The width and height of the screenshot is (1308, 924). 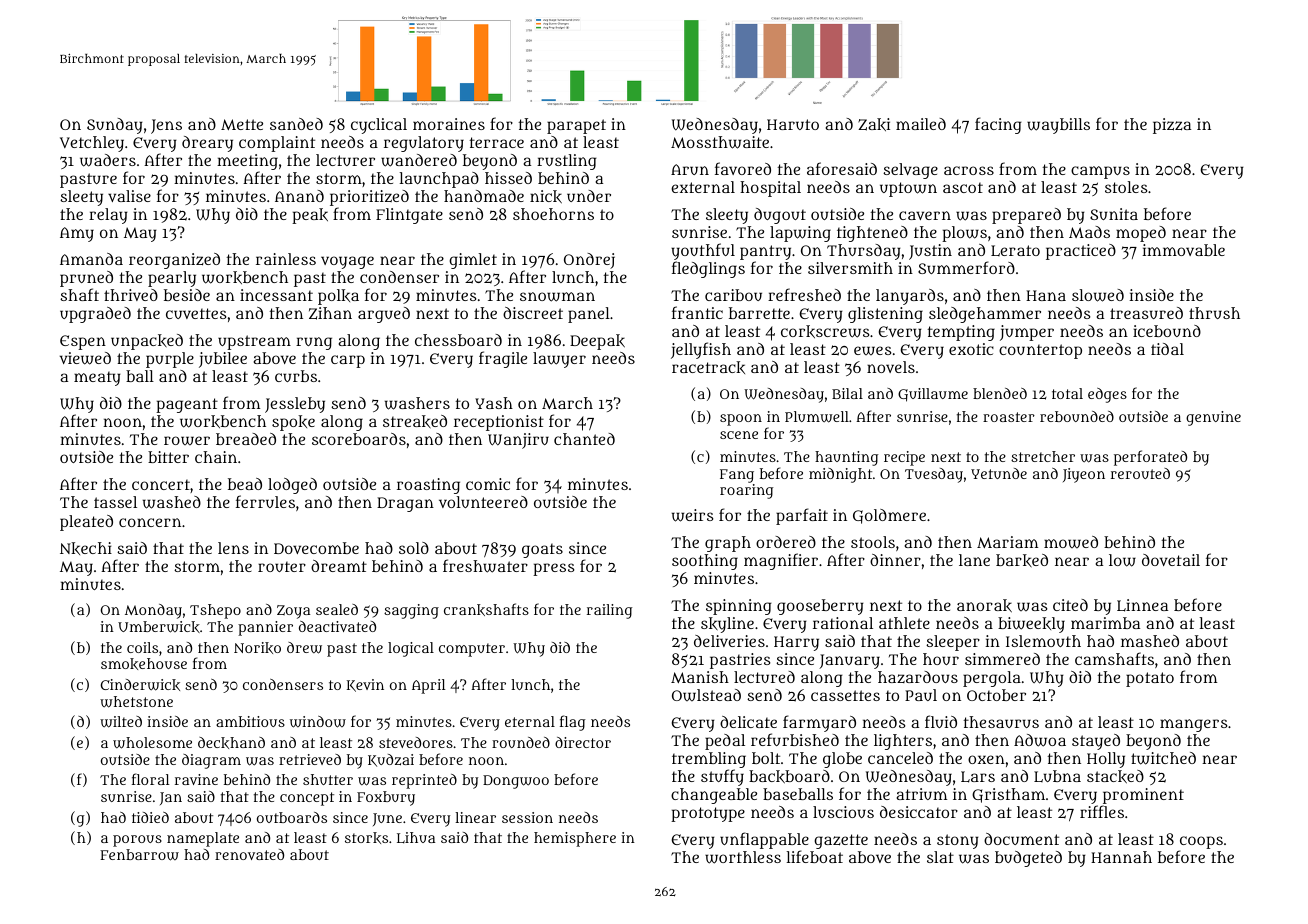 I want to click on Jens, so click(x=166, y=126).
